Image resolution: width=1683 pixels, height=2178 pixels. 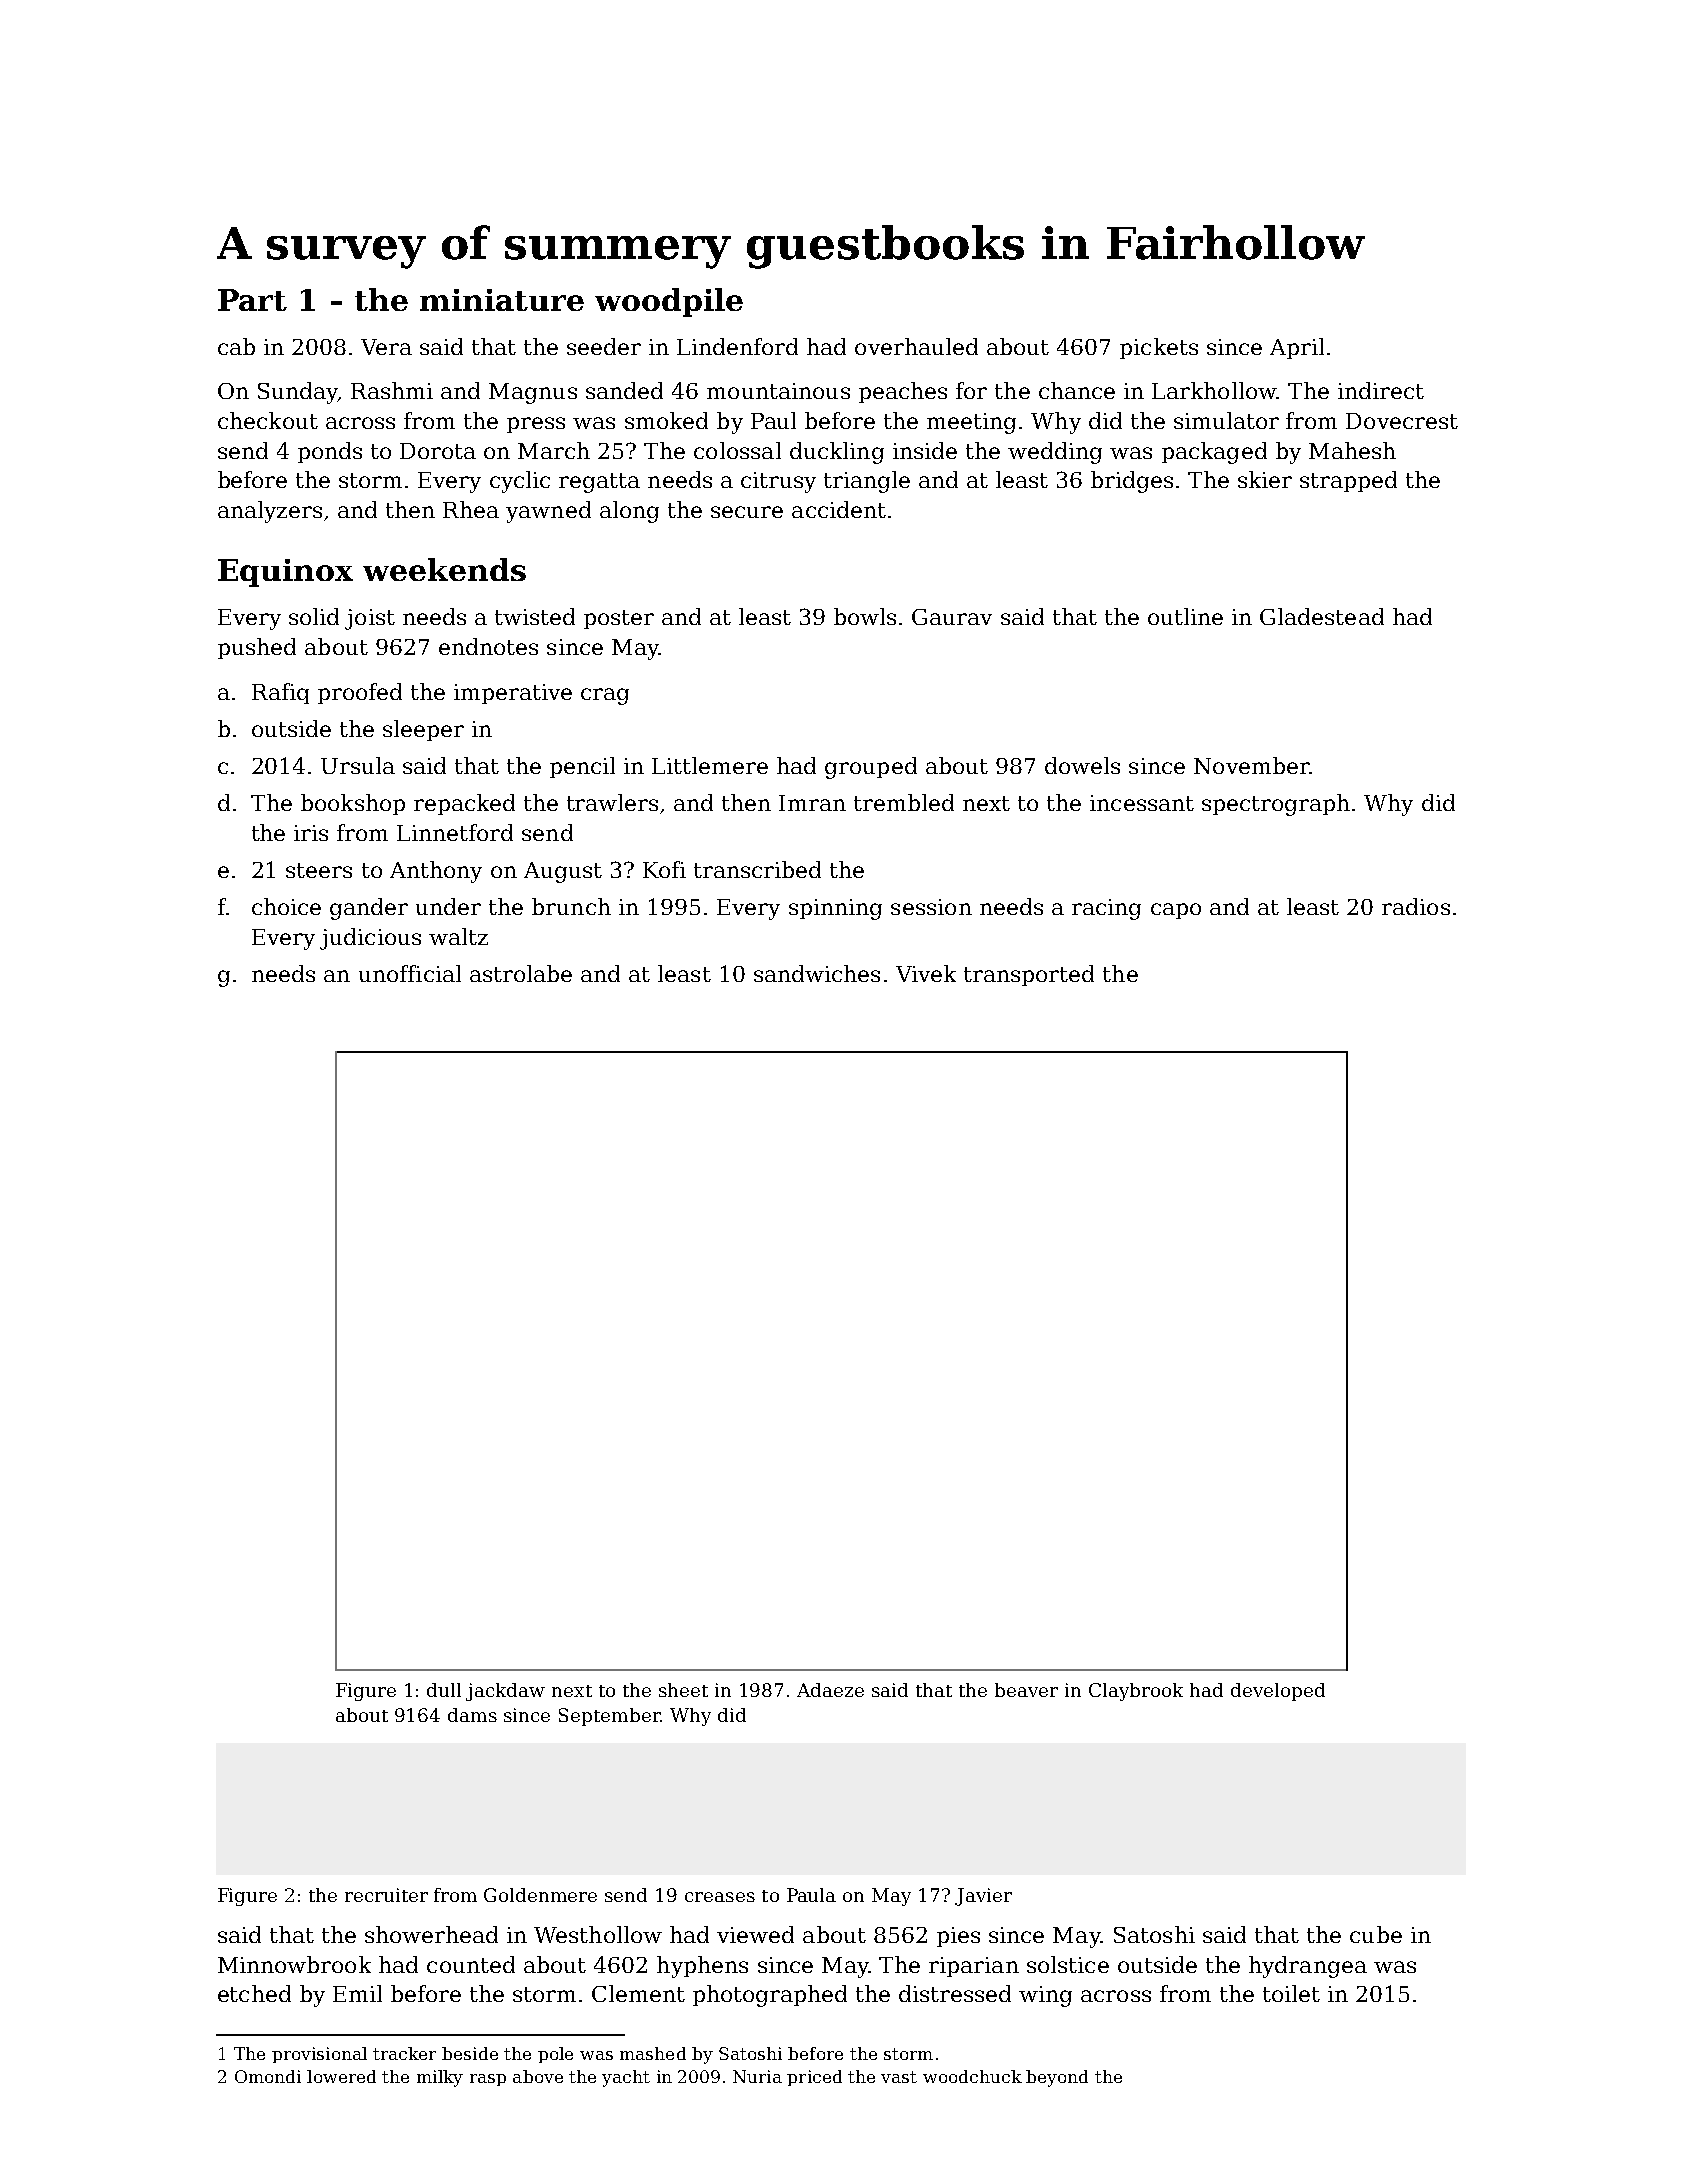 What do you see at coordinates (830, 1690) in the screenshot?
I see `Adaeze` at bounding box center [830, 1690].
